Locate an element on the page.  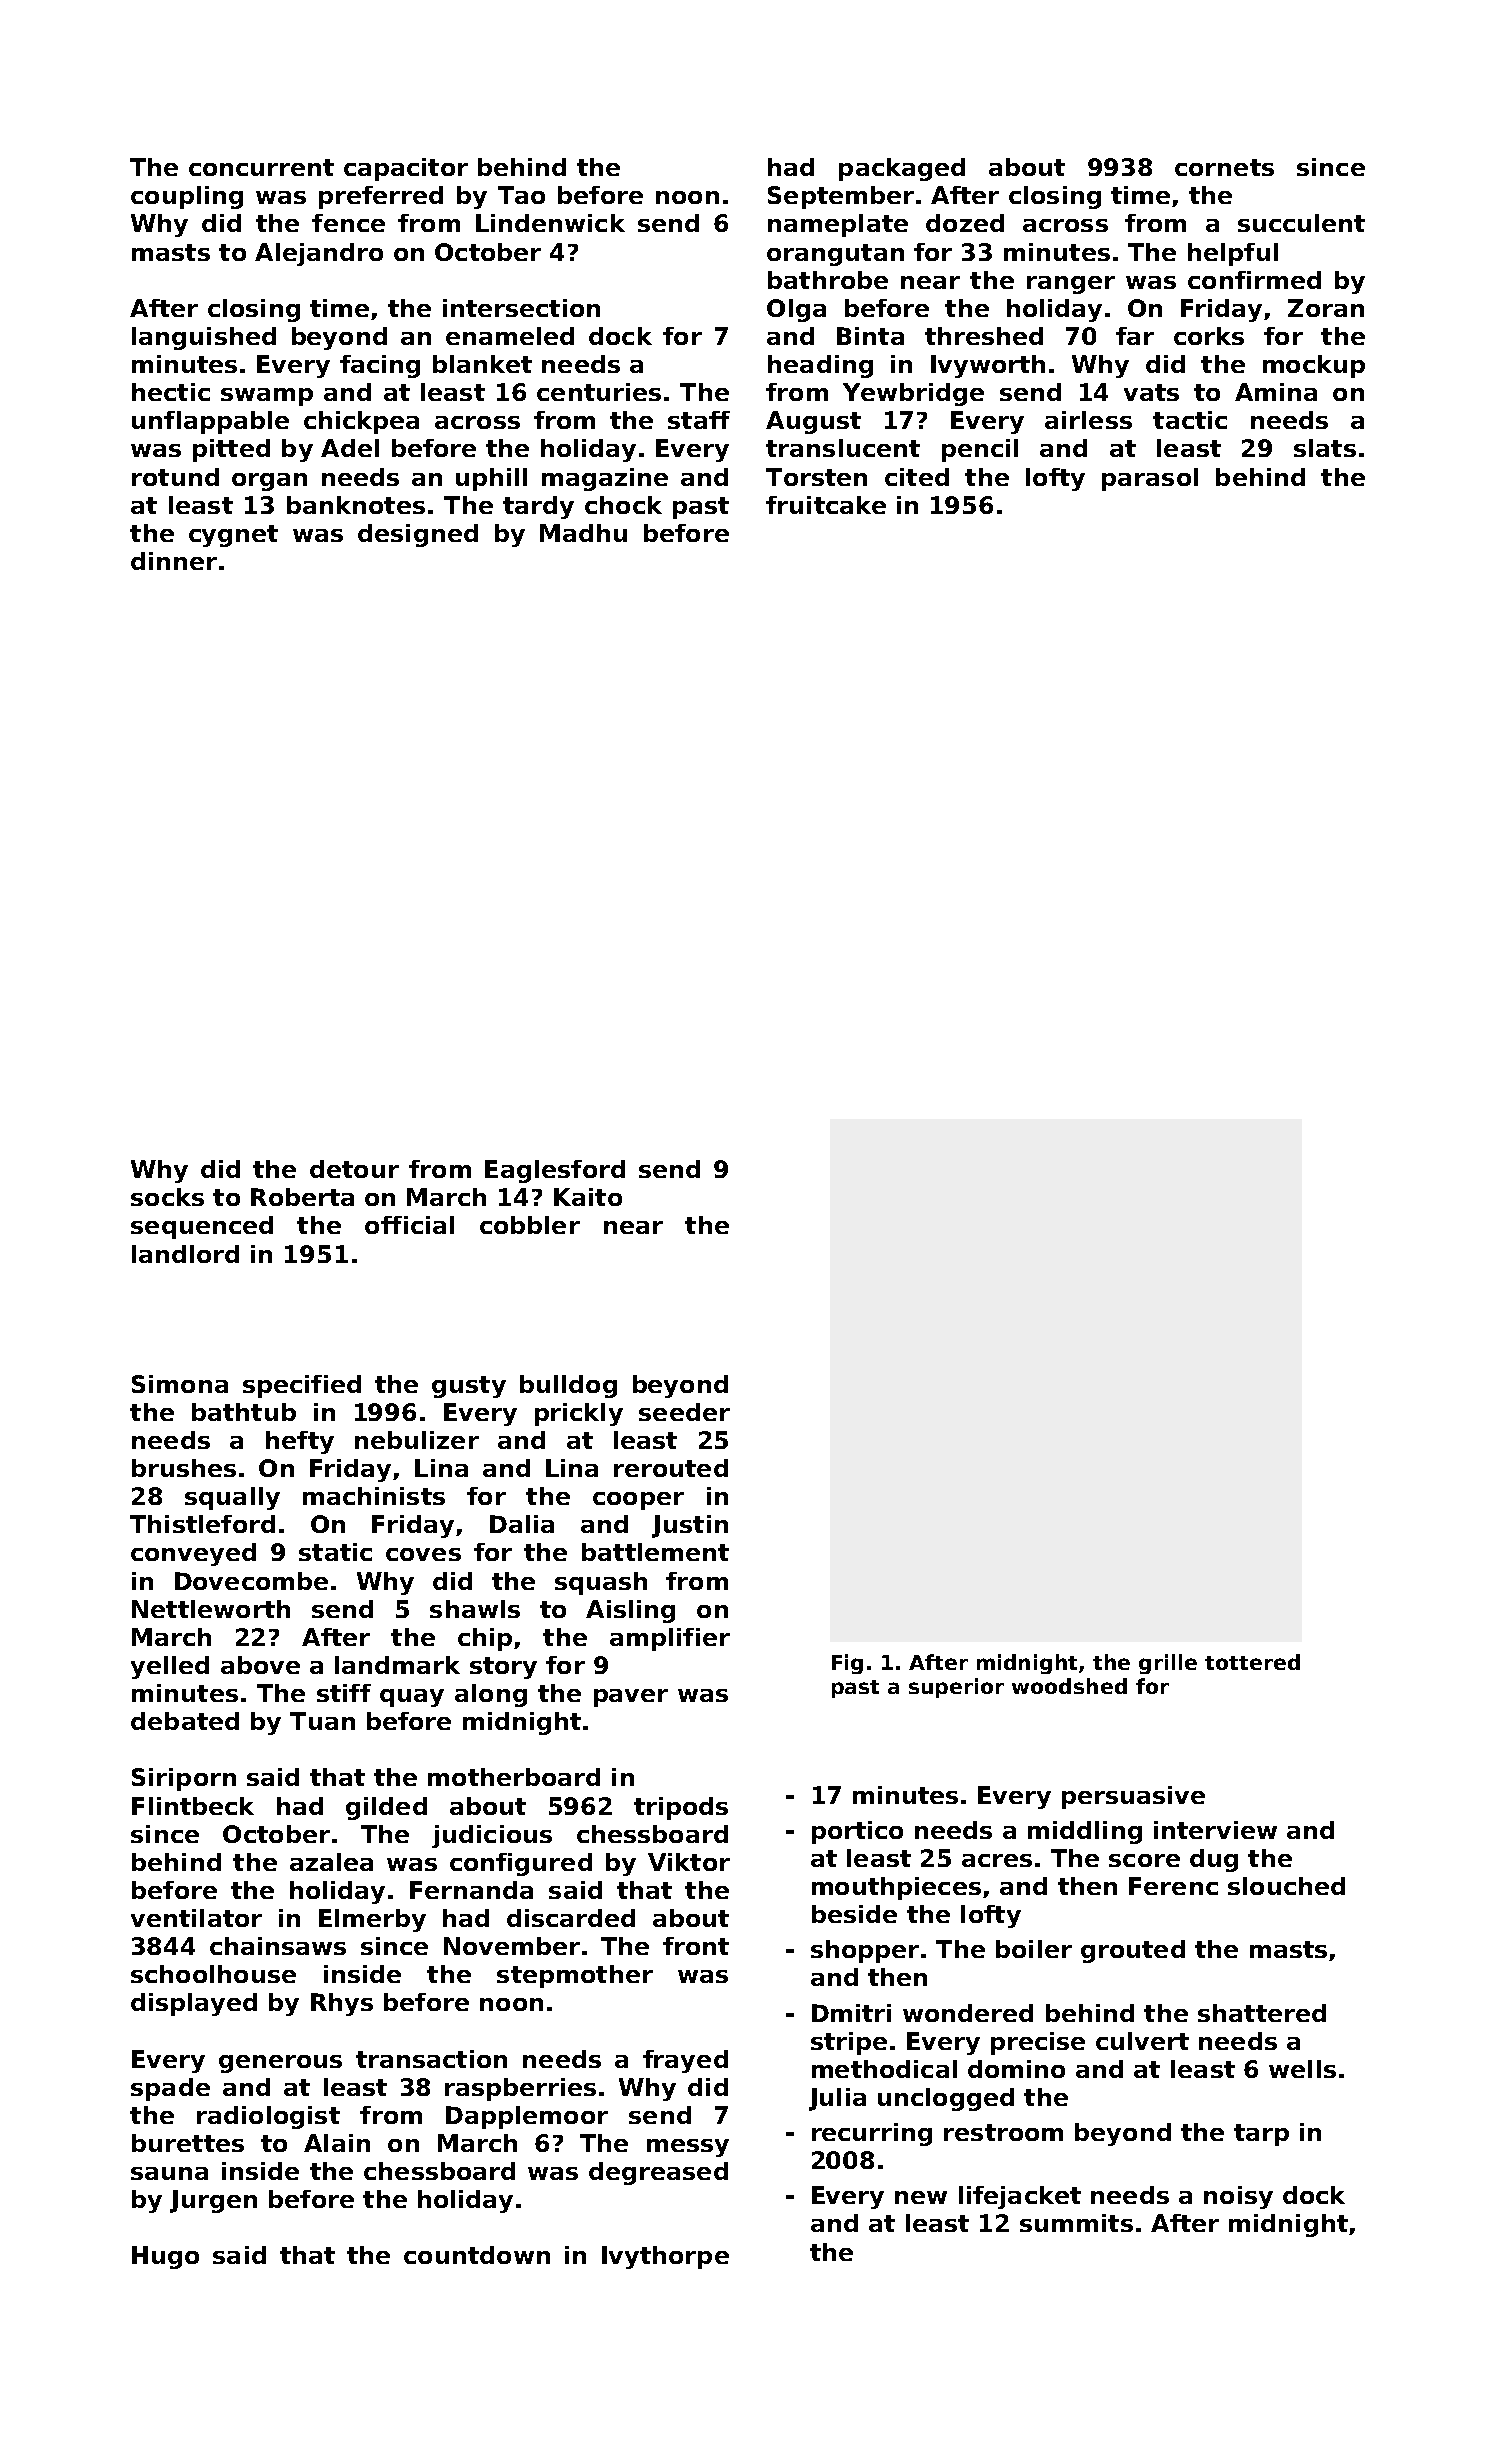
Kaito is located at coordinates (588, 1197).
